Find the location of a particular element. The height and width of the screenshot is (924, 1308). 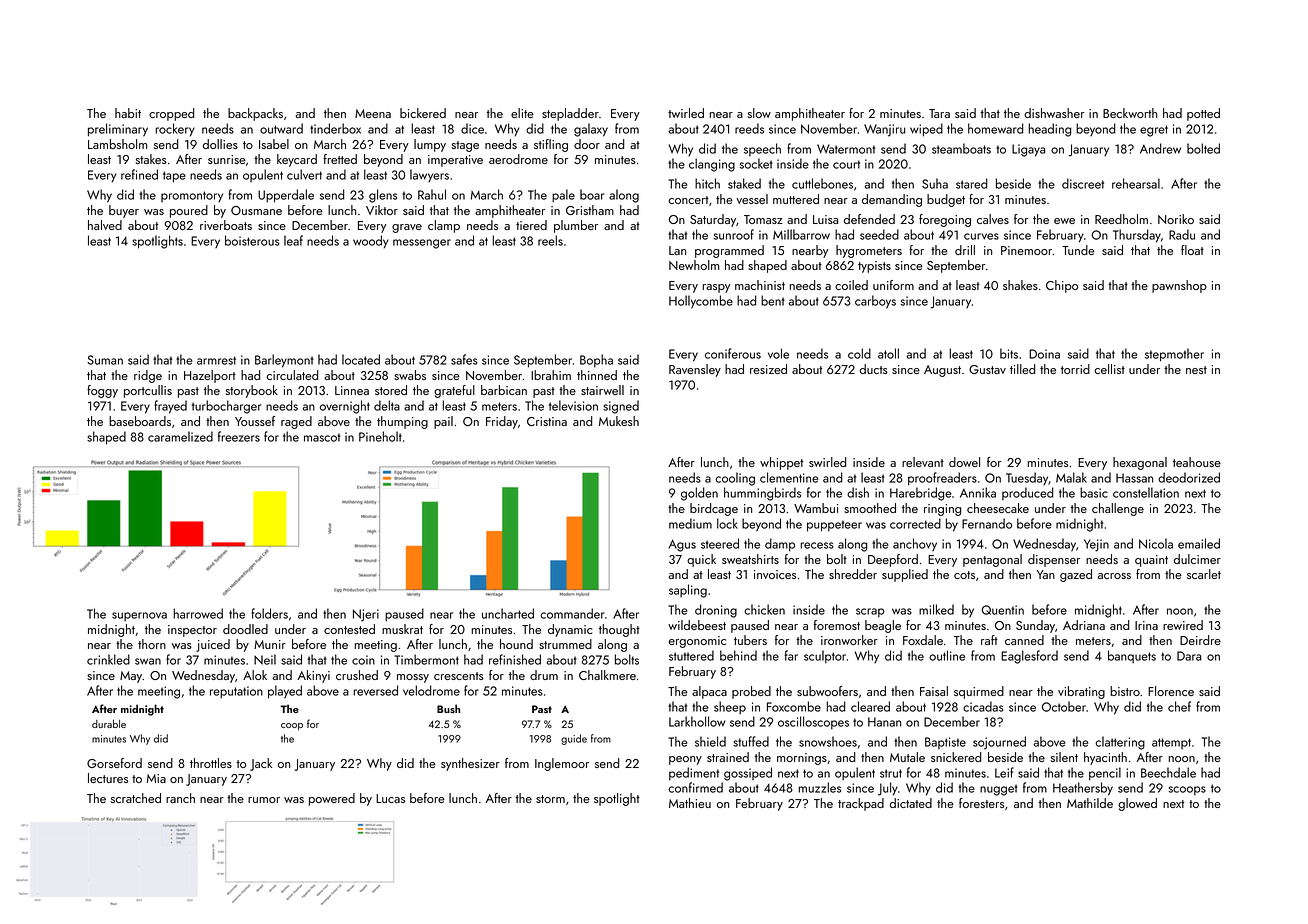

Timbermont is located at coordinates (426, 659).
